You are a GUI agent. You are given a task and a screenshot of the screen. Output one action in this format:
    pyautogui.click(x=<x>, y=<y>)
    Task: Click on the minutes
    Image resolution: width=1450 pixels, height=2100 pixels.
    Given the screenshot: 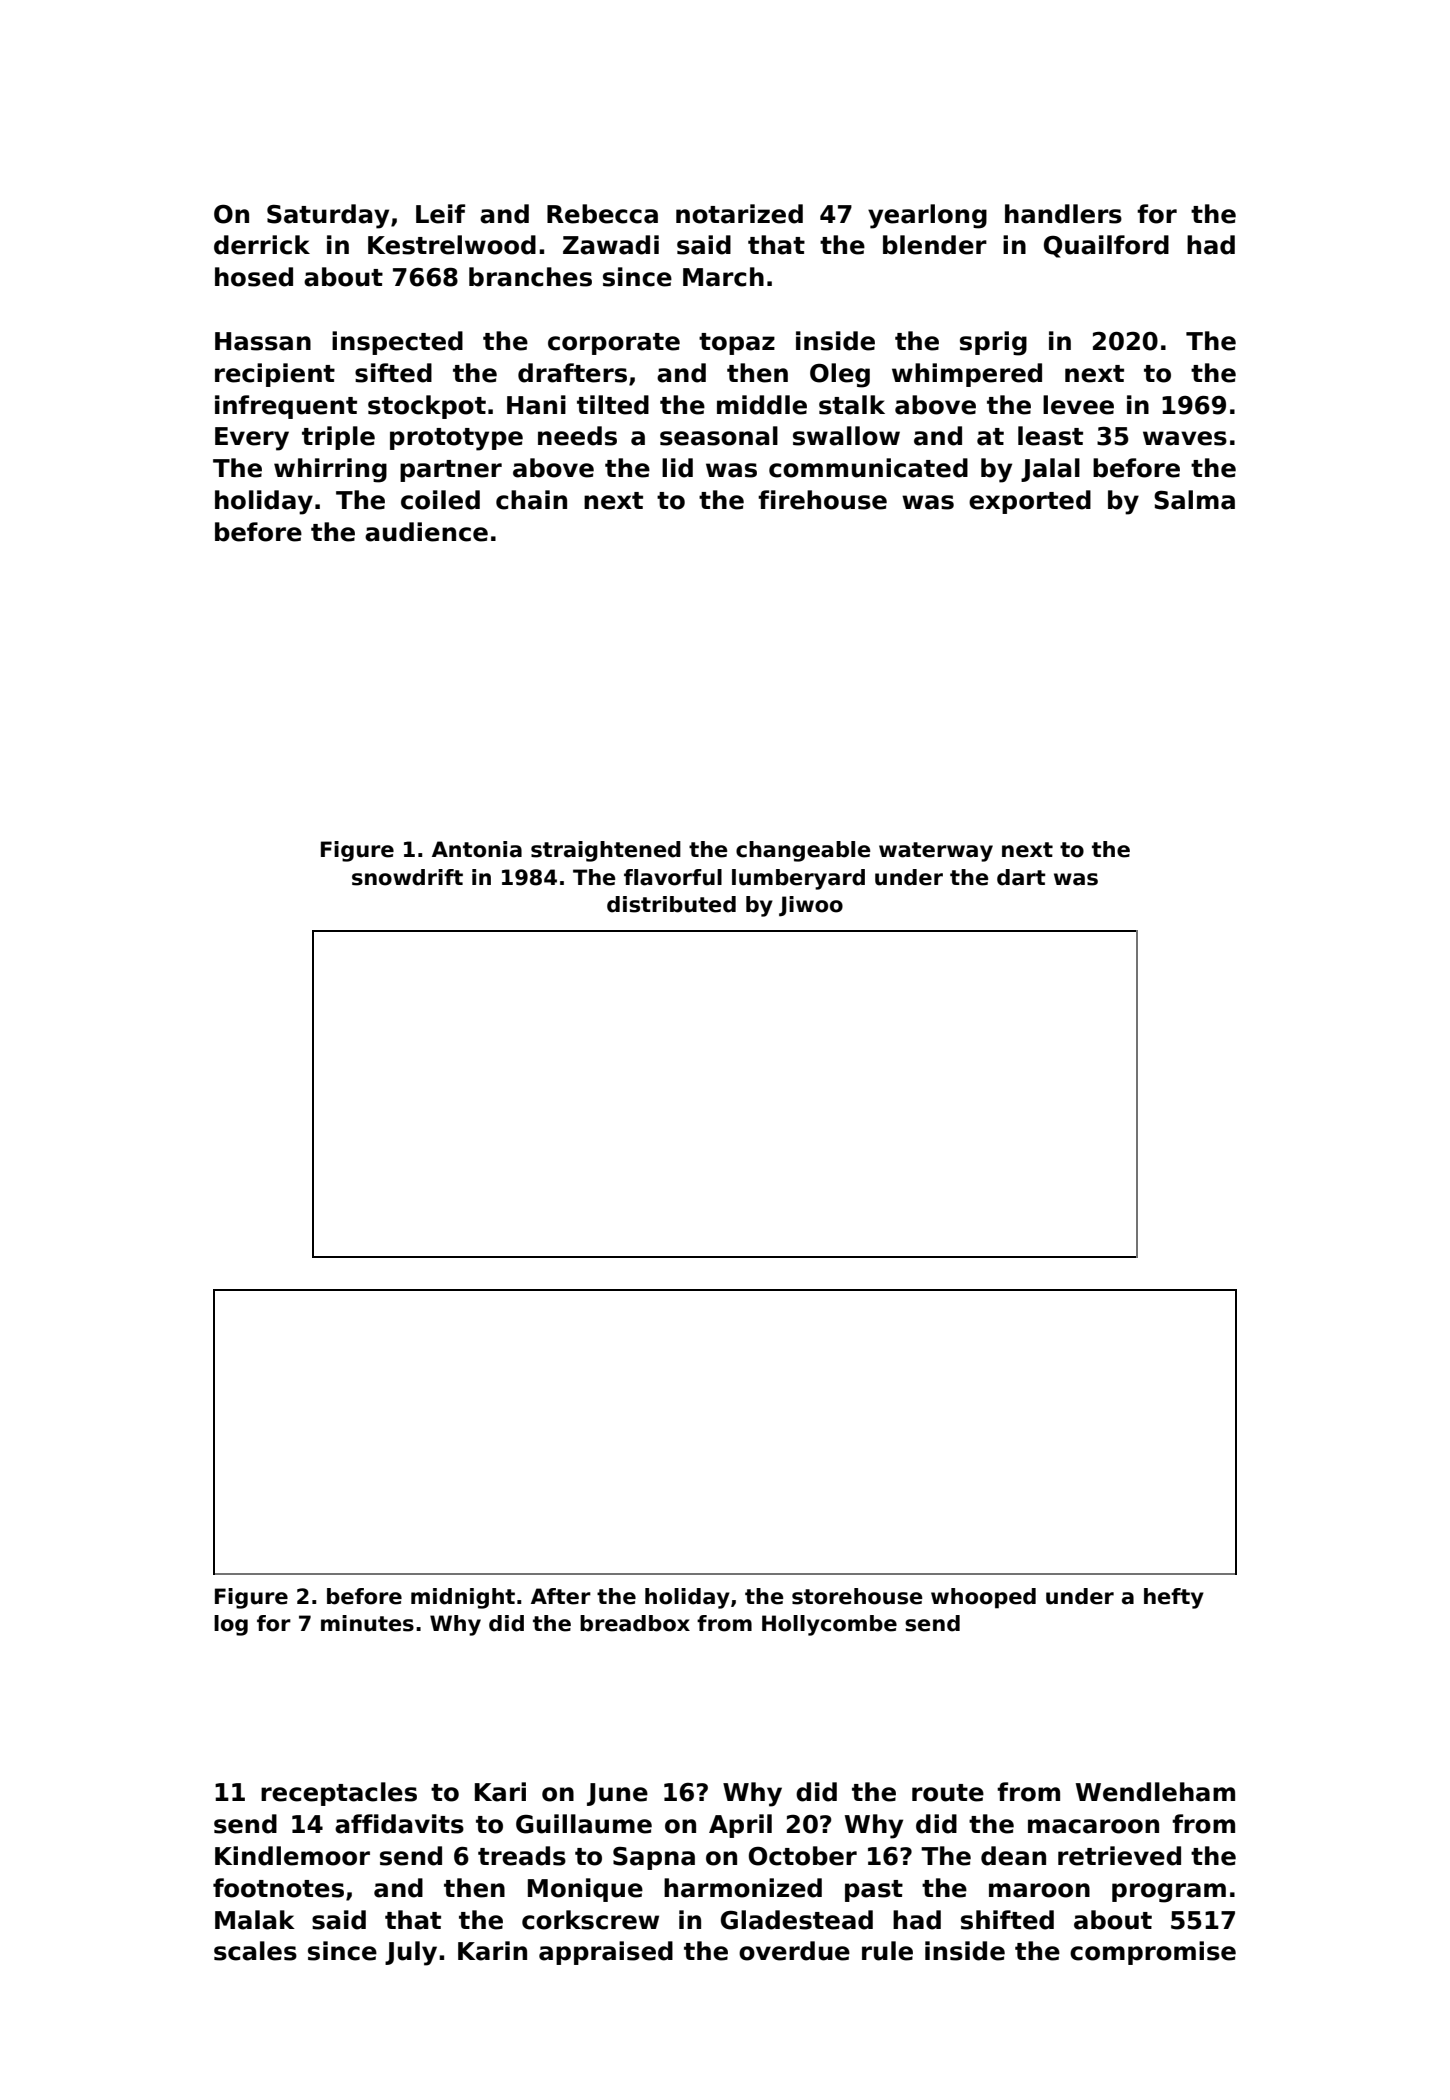 What is the action you would take?
    pyautogui.click(x=367, y=1623)
